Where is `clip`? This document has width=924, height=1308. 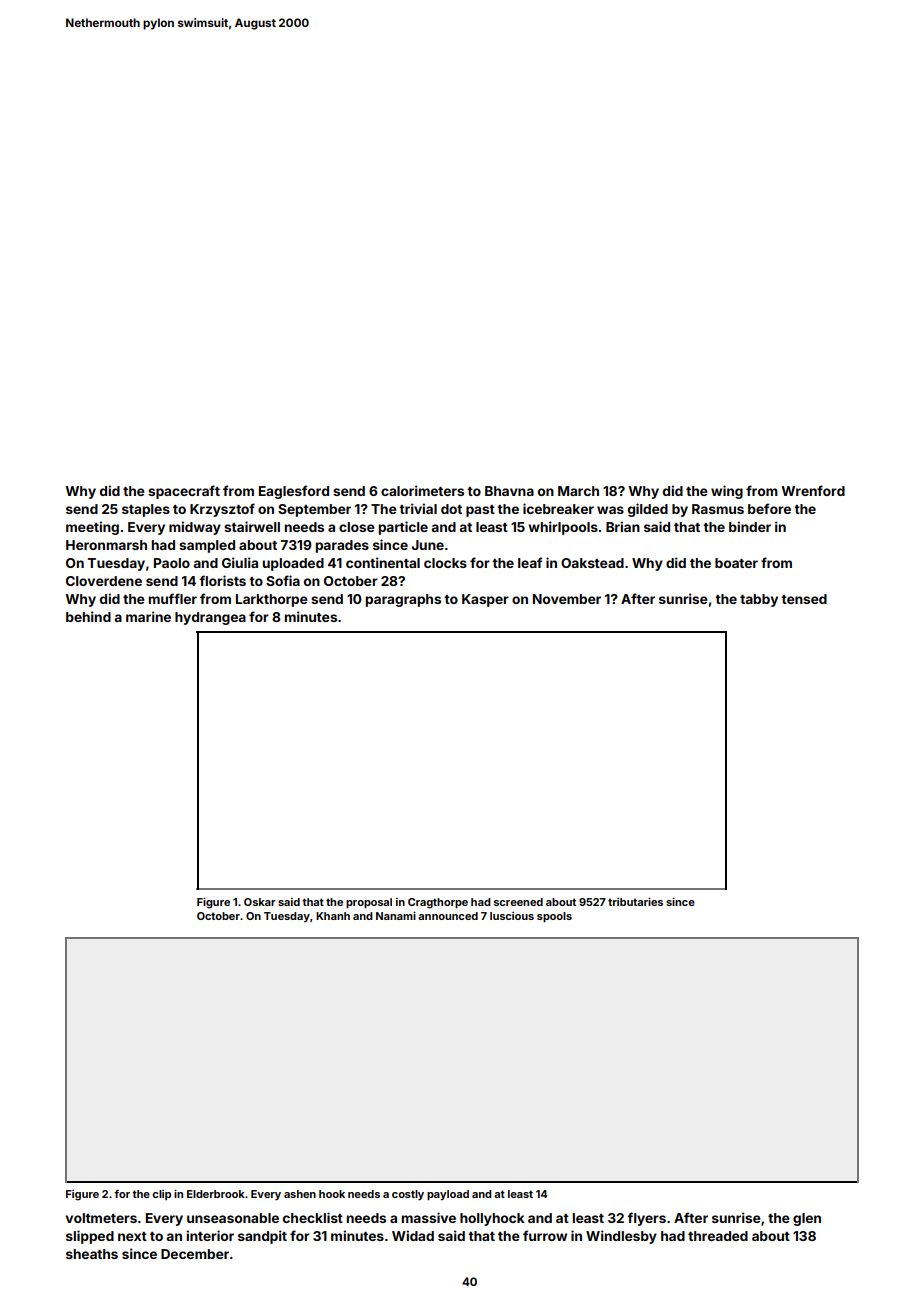 clip is located at coordinates (161, 1195).
